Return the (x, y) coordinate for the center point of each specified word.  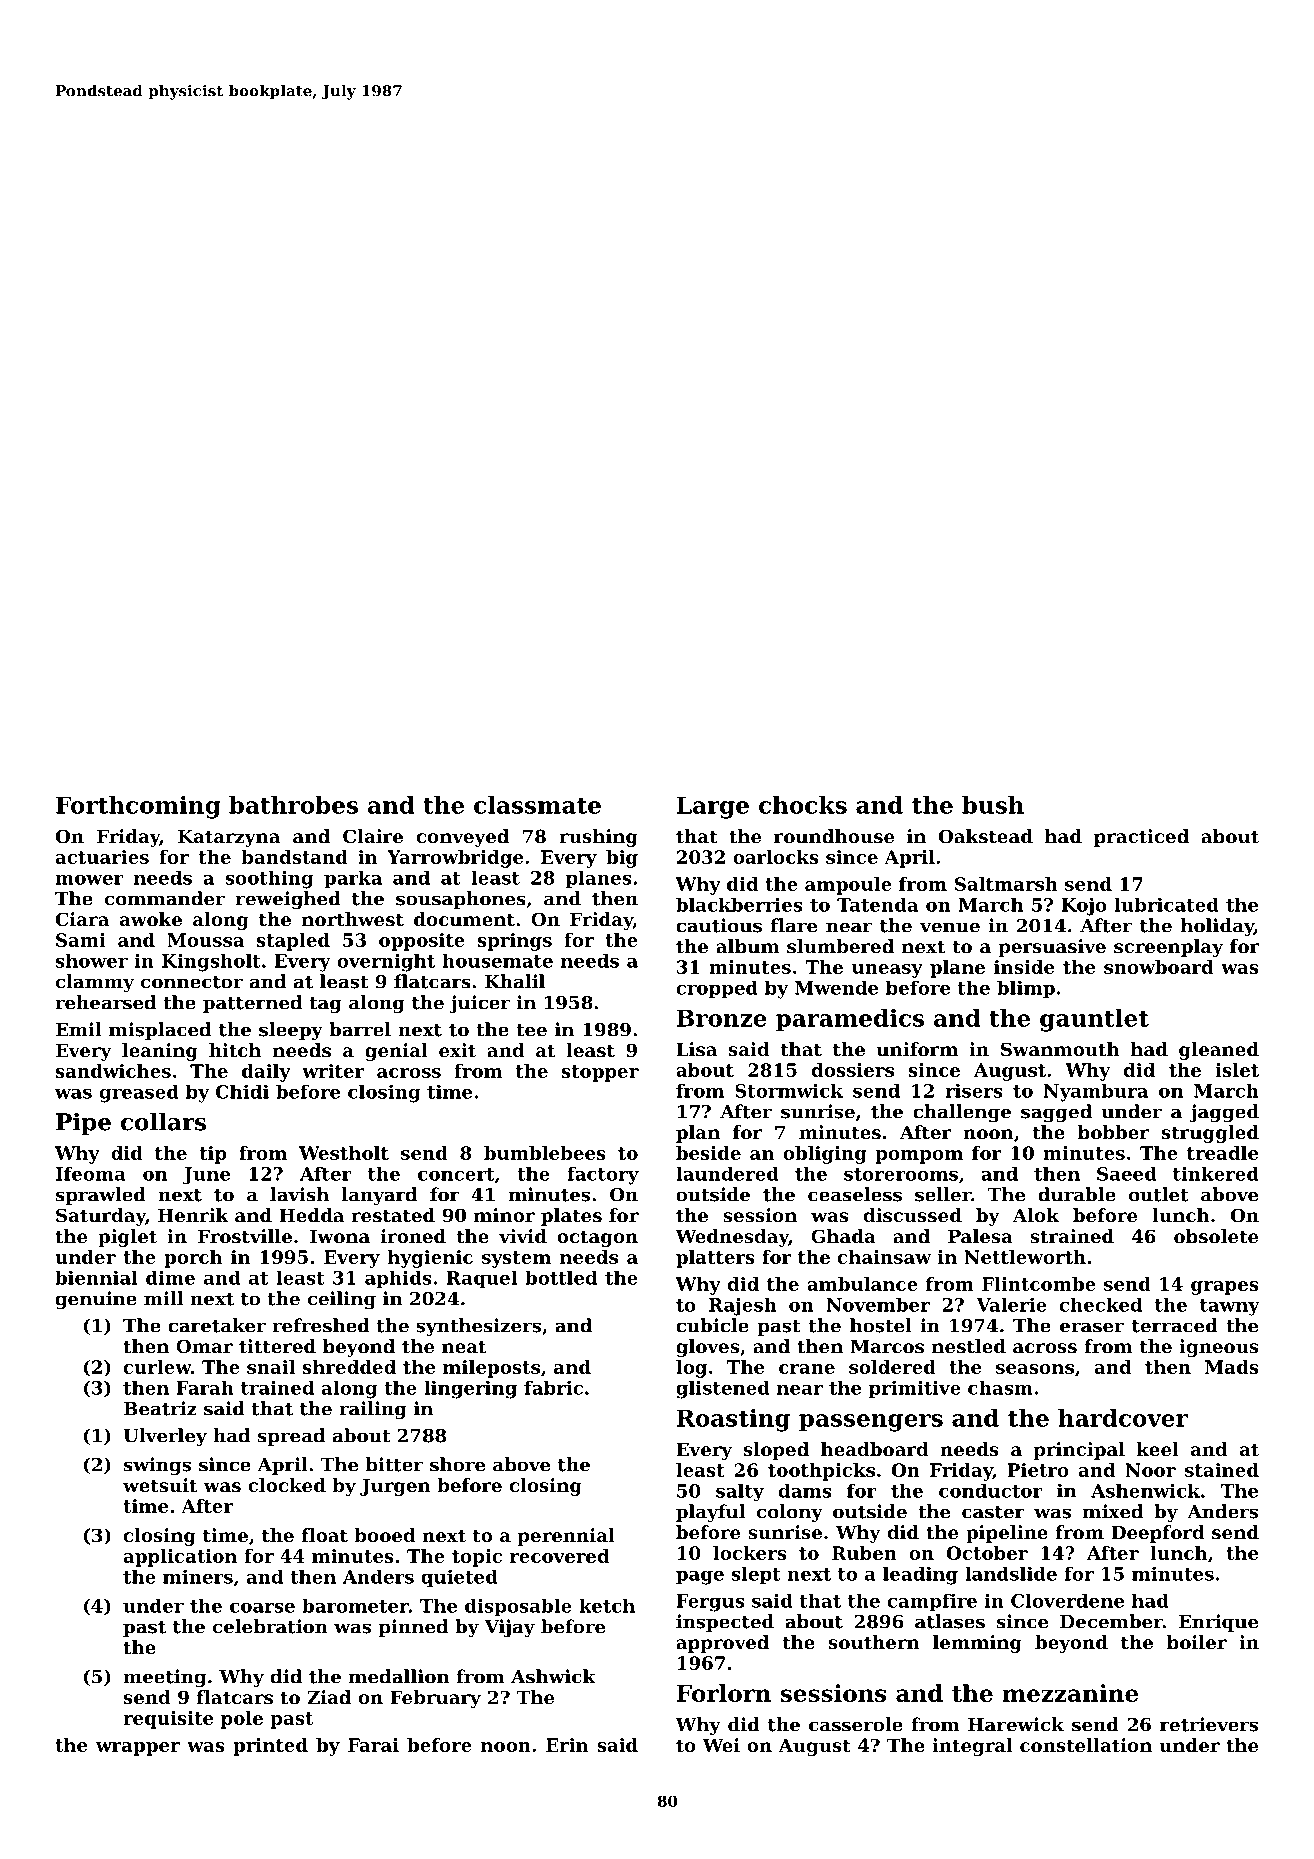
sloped (776, 1451)
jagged (1224, 1113)
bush (993, 805)
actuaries (102, 857)
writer (333, 1071)
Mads (1231, 1367)
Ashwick (553, 1676)
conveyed (463, 838)
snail (271, 1367)
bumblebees (545, 1153)
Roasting (733, 1420)
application (180, 1558)
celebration (270, 1626)
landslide (1011, 1573)
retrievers (1209, 1724)
